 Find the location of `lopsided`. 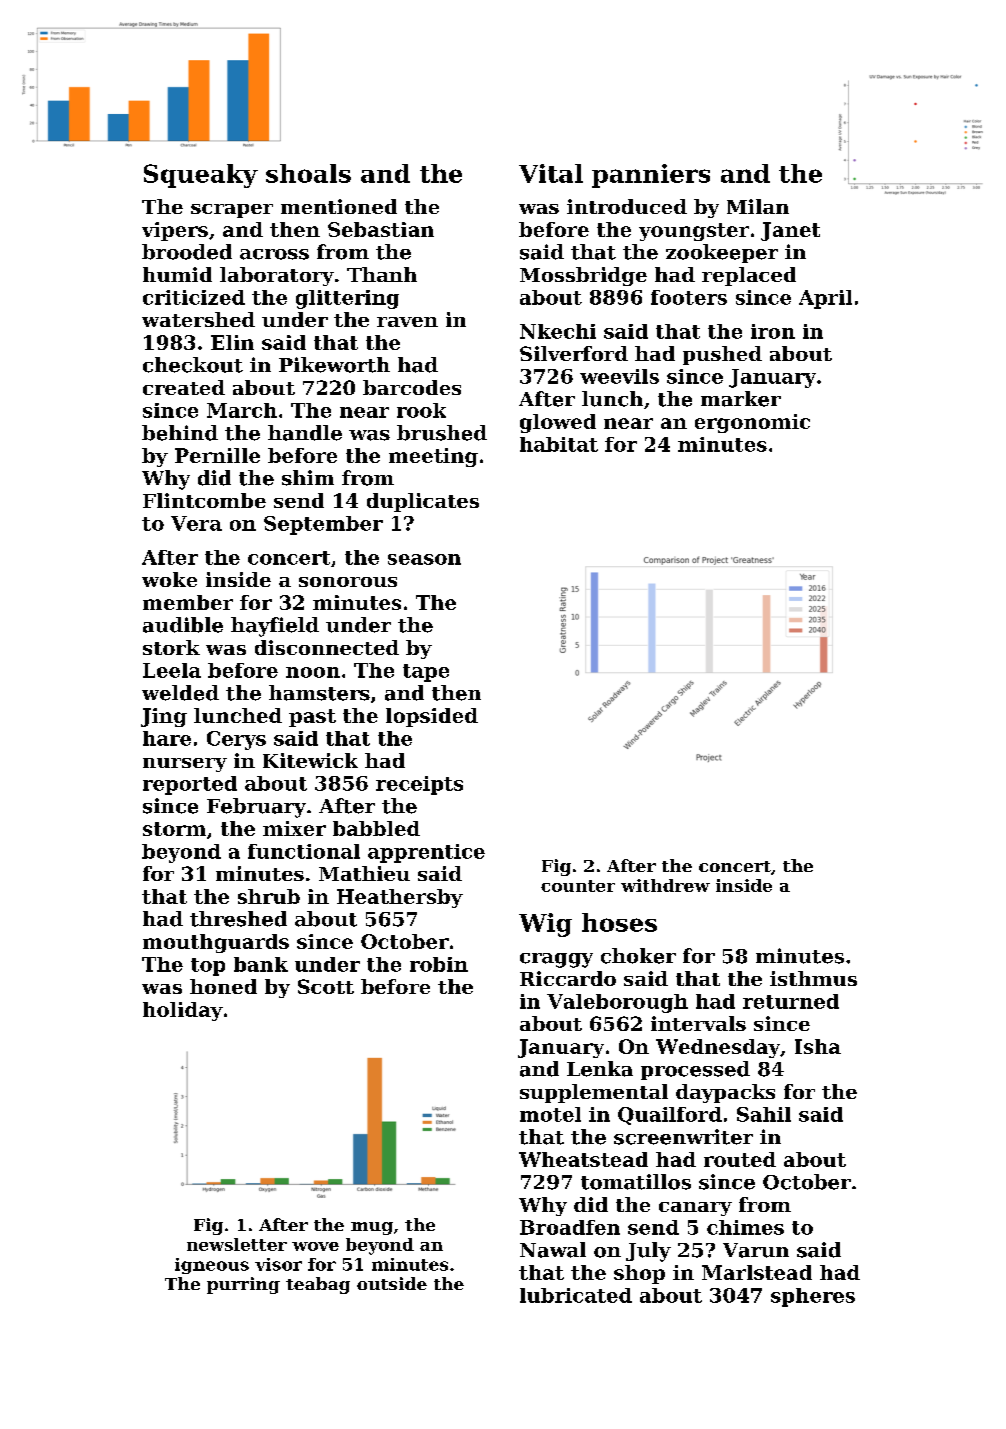

lopsided is located at coordinates (432, 717).
